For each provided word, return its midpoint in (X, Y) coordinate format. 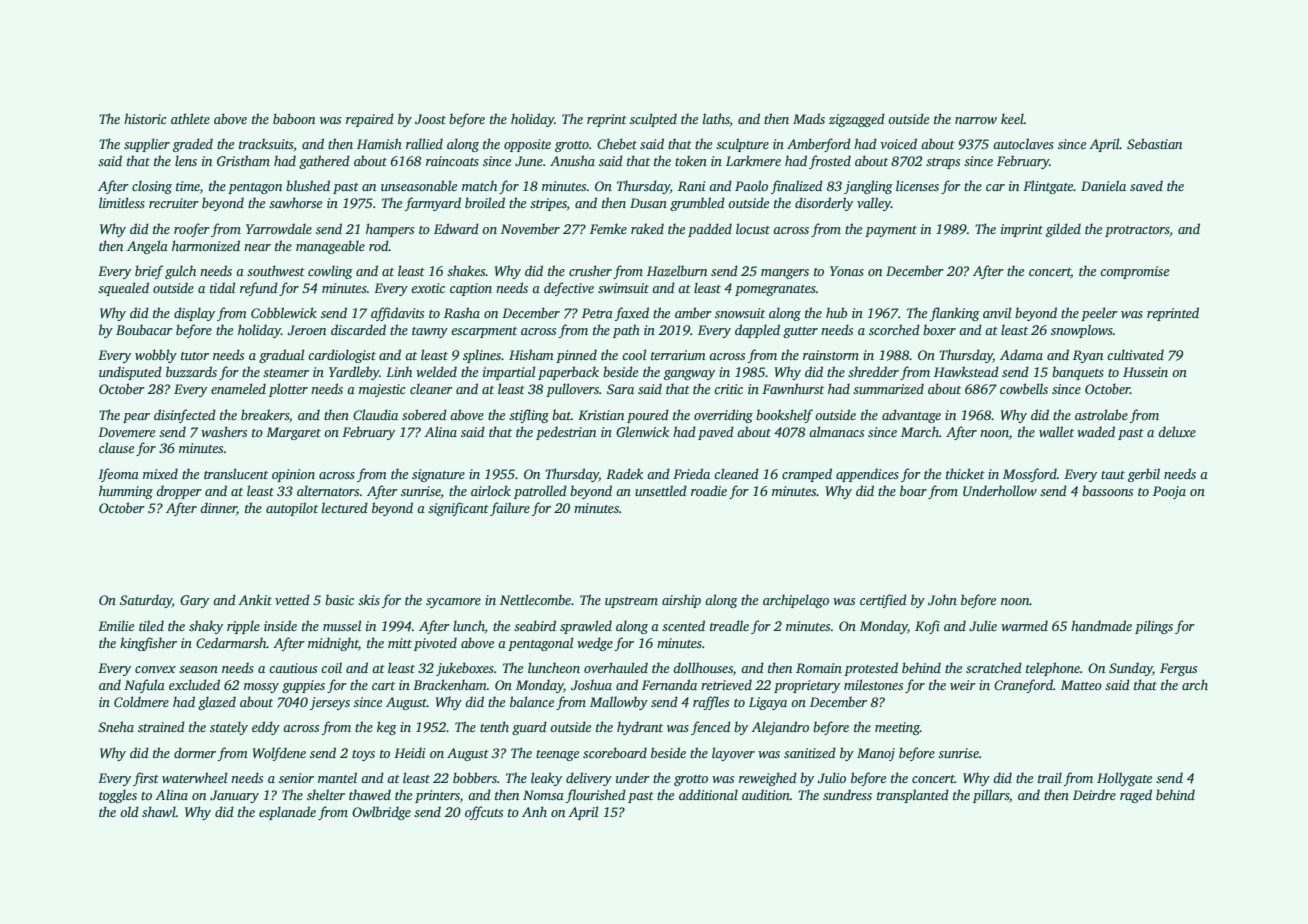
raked (647, 228)
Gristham (243, 160)
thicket (965, 473)
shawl (159, 811)
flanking (955, 314)
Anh (534, 811)
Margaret (293, 433)
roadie (709, 490)
